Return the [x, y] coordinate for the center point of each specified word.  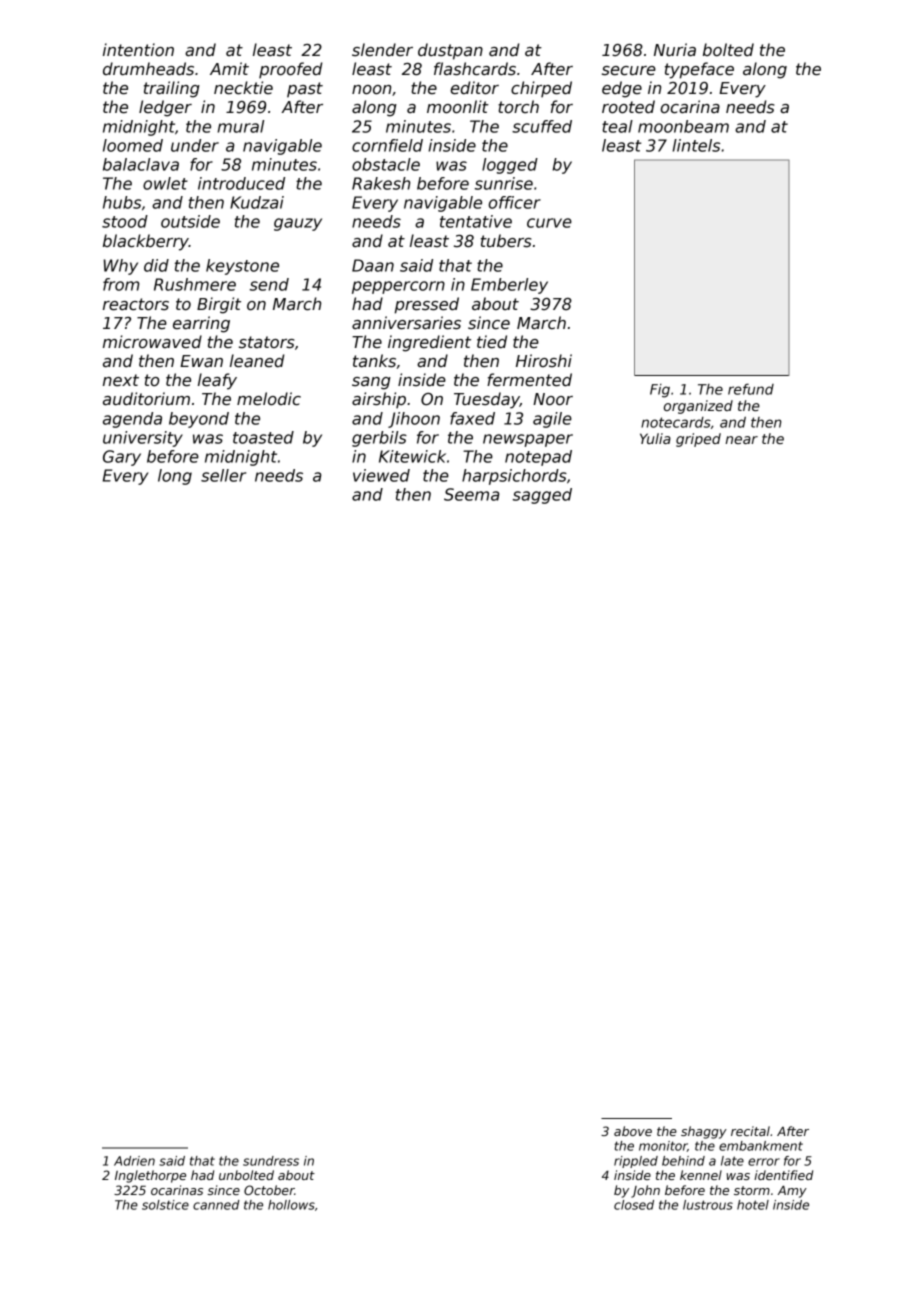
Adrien [134, 1161]
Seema [471, 494]
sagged [542, 496]
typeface [699, 70]
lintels [696, 145]
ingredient [429, 343]
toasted [263, 437]
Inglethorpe [150, 1176]
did [156, 265]
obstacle [386, 164]
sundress [271, 1161]
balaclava [141, 164]
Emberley [509, 286]
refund [751, 389]
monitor [663, 1146]
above [633, 1131]
